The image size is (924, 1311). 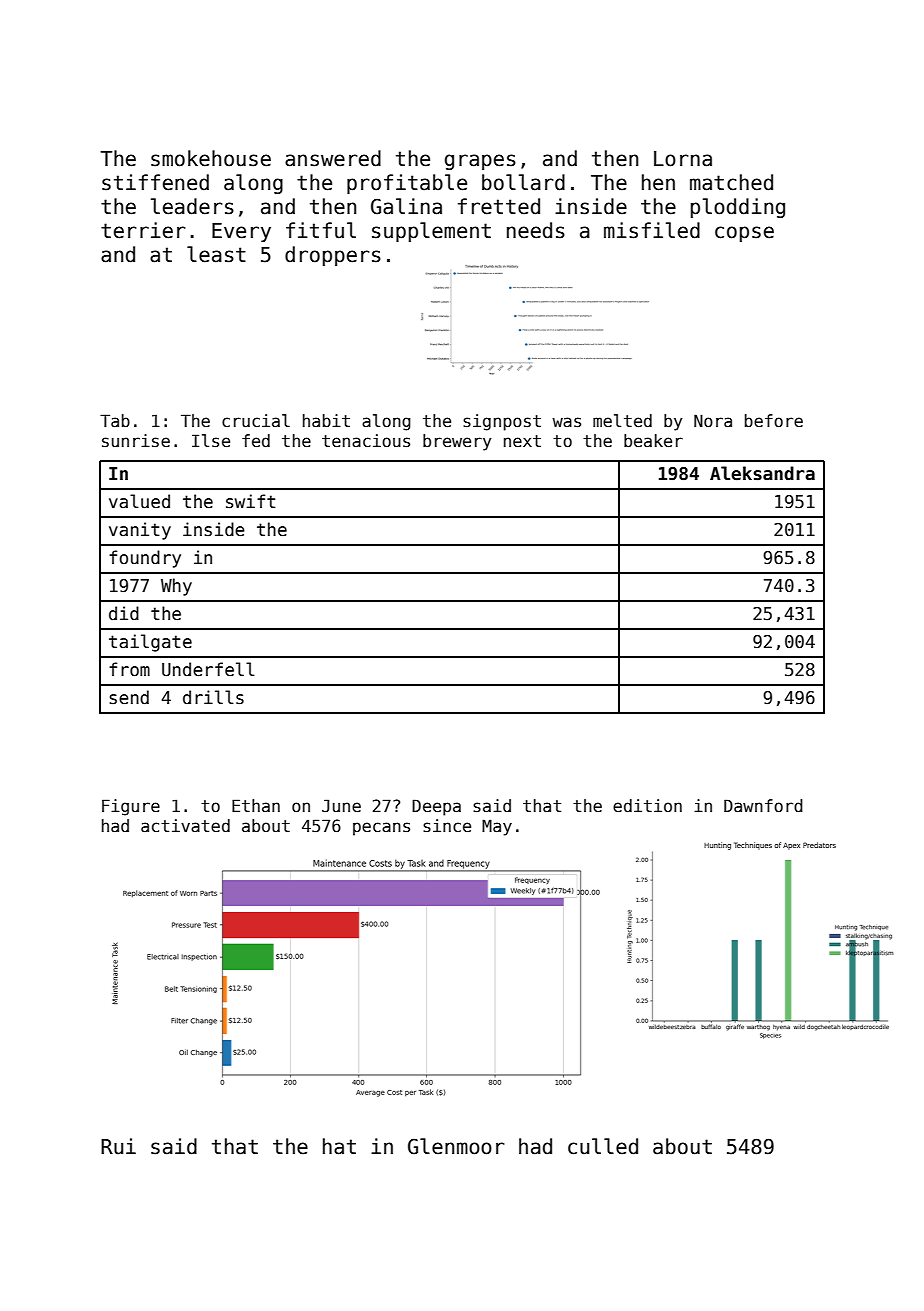 What do you see at coordinates (647, 806) in the image?
I see `edition` at bounding box center [647, 806].
